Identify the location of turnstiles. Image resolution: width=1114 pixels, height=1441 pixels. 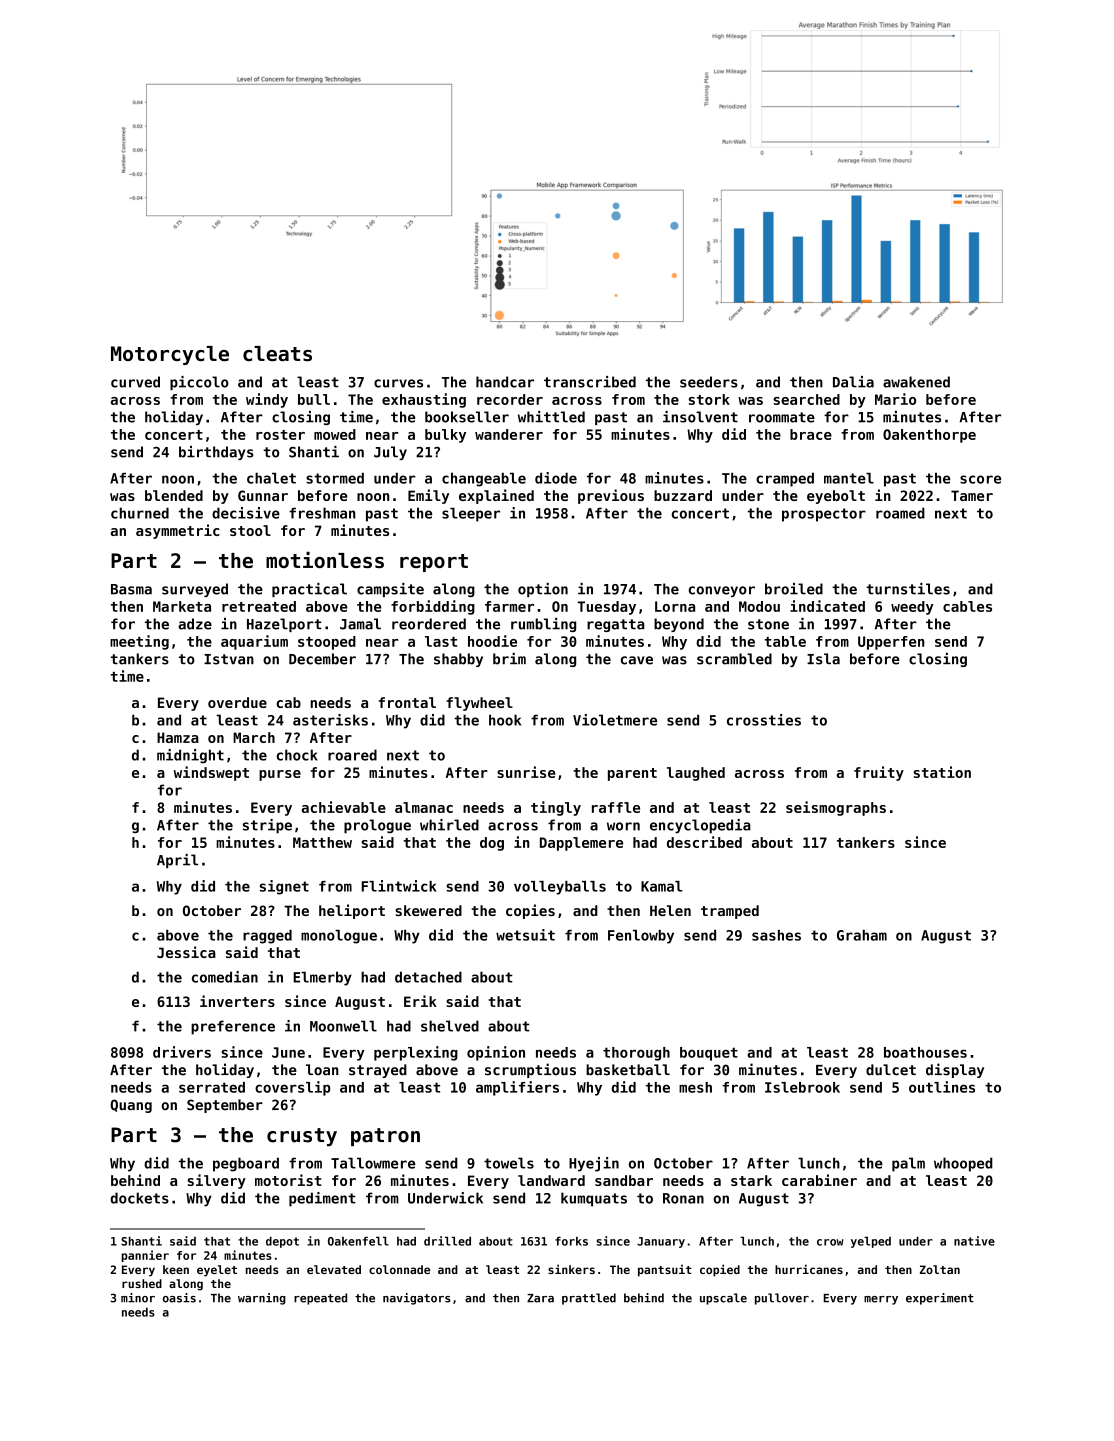
(908, 589).
